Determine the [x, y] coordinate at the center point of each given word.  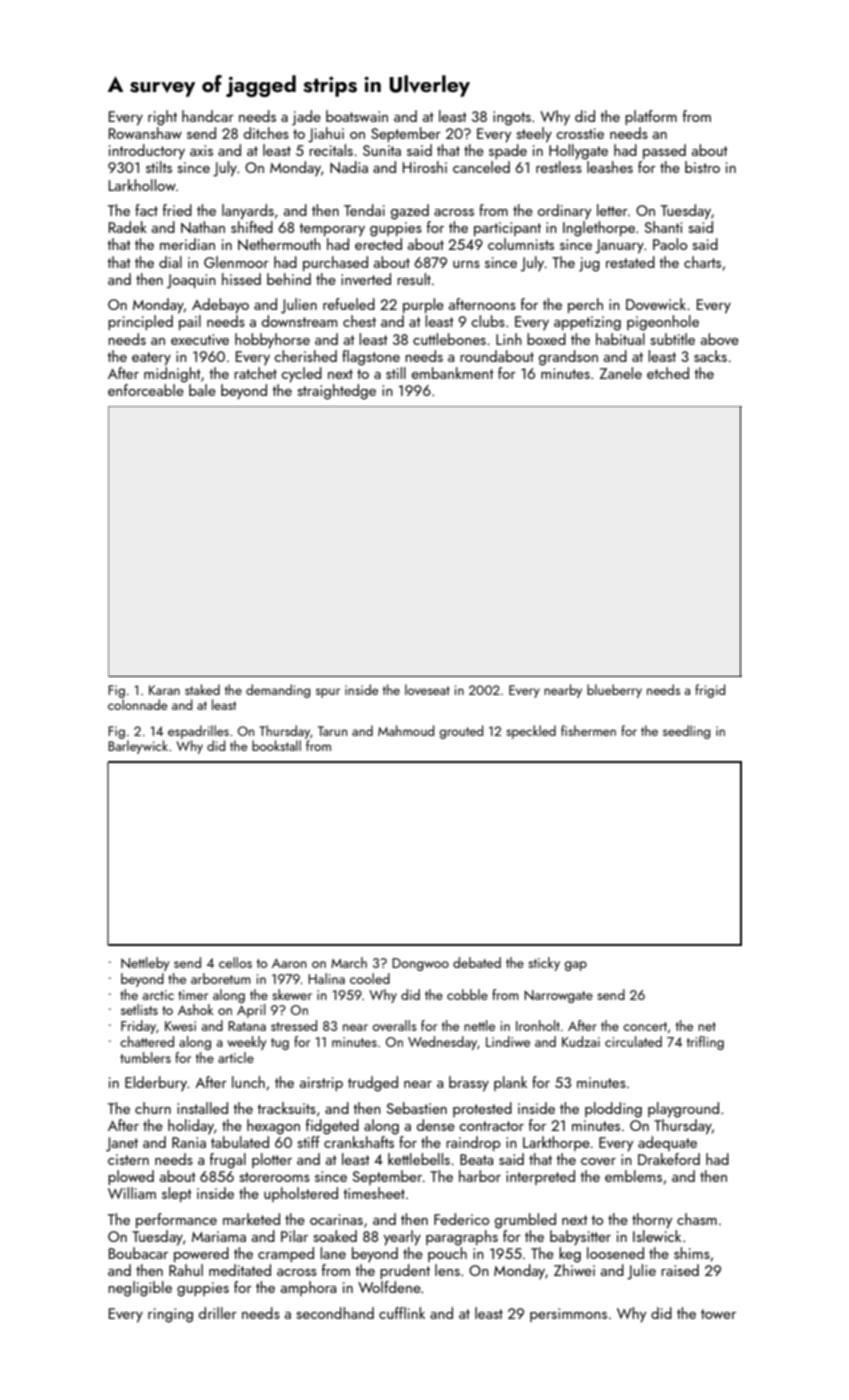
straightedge [336, 392]
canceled [481, 167]
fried [177, 210]
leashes [610, 167]
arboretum [221, 978]
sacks [710, 356]
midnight [172, 375]
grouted [461, 732]
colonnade [138, 704]
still [396, 373]
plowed [131, 1177]
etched [668, 373]
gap [575, 966]
